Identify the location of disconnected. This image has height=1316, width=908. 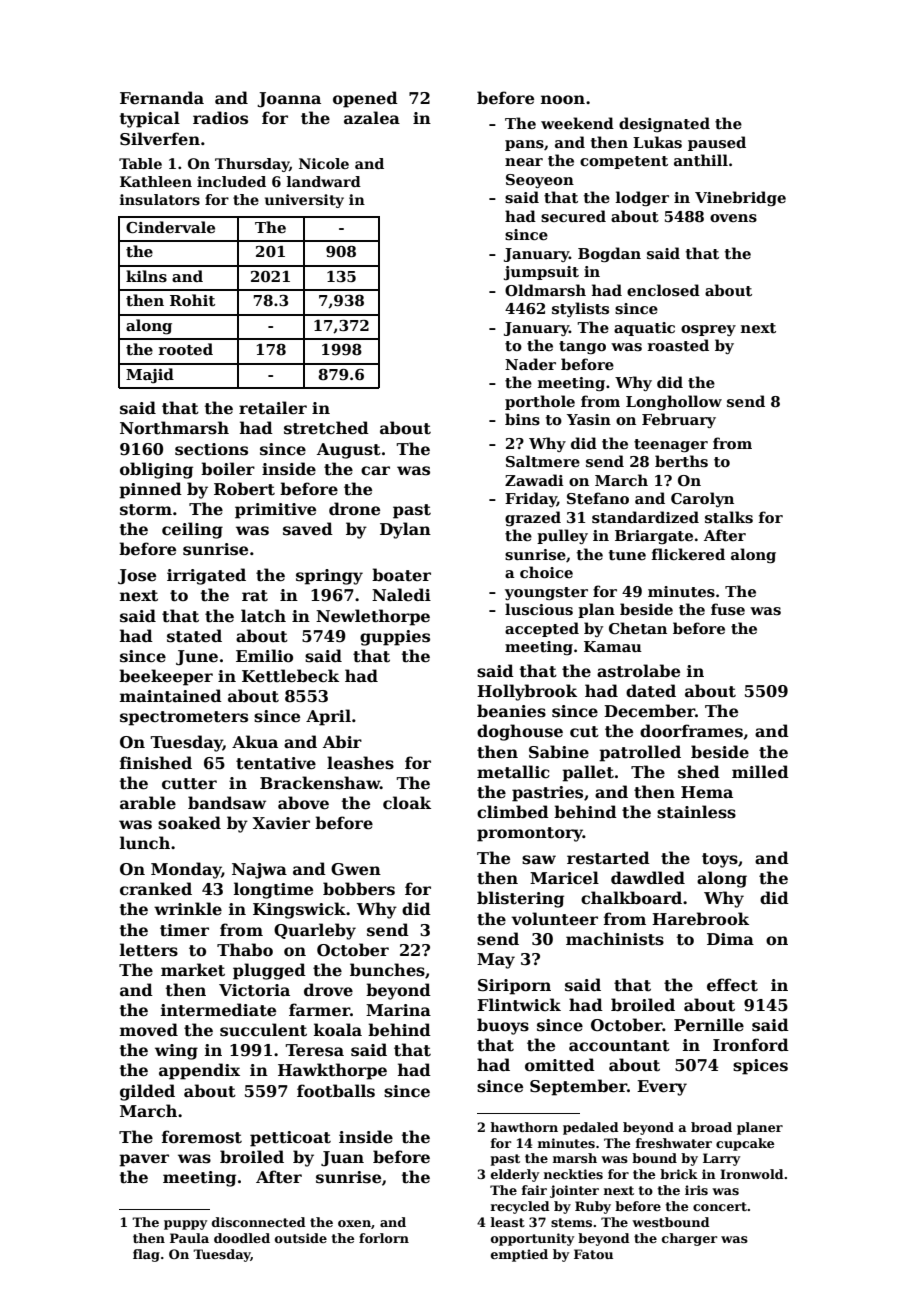
(259, 1222).
